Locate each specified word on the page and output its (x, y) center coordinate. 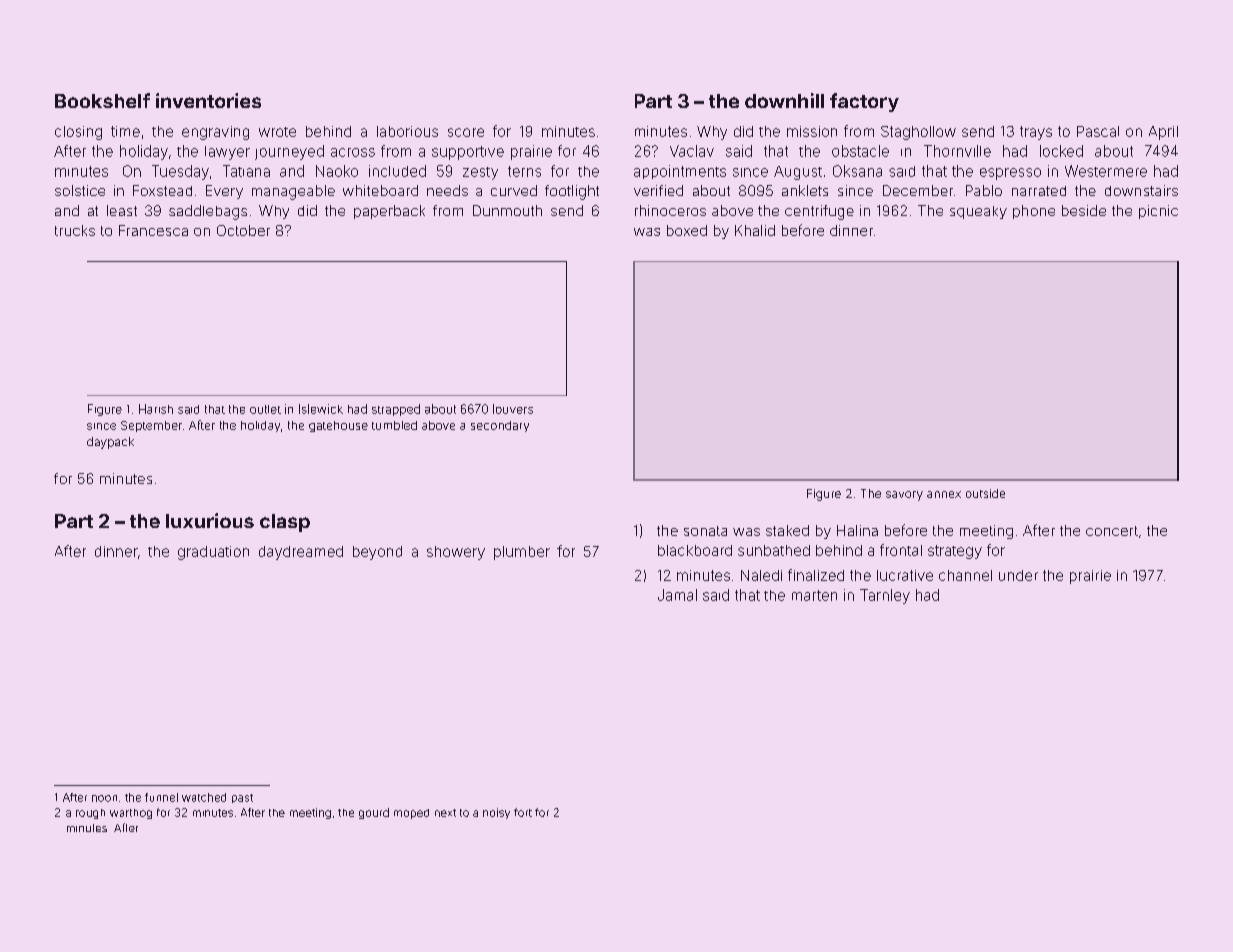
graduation (213, 553)
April (1163, 133)
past (242, 798)
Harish (156, 409)
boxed (687, 230)
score (466, 132)
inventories (208, 100)
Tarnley (885, 596)
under (1018, 575)
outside (985, 493)
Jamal (677, 595)
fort (523, 812)
